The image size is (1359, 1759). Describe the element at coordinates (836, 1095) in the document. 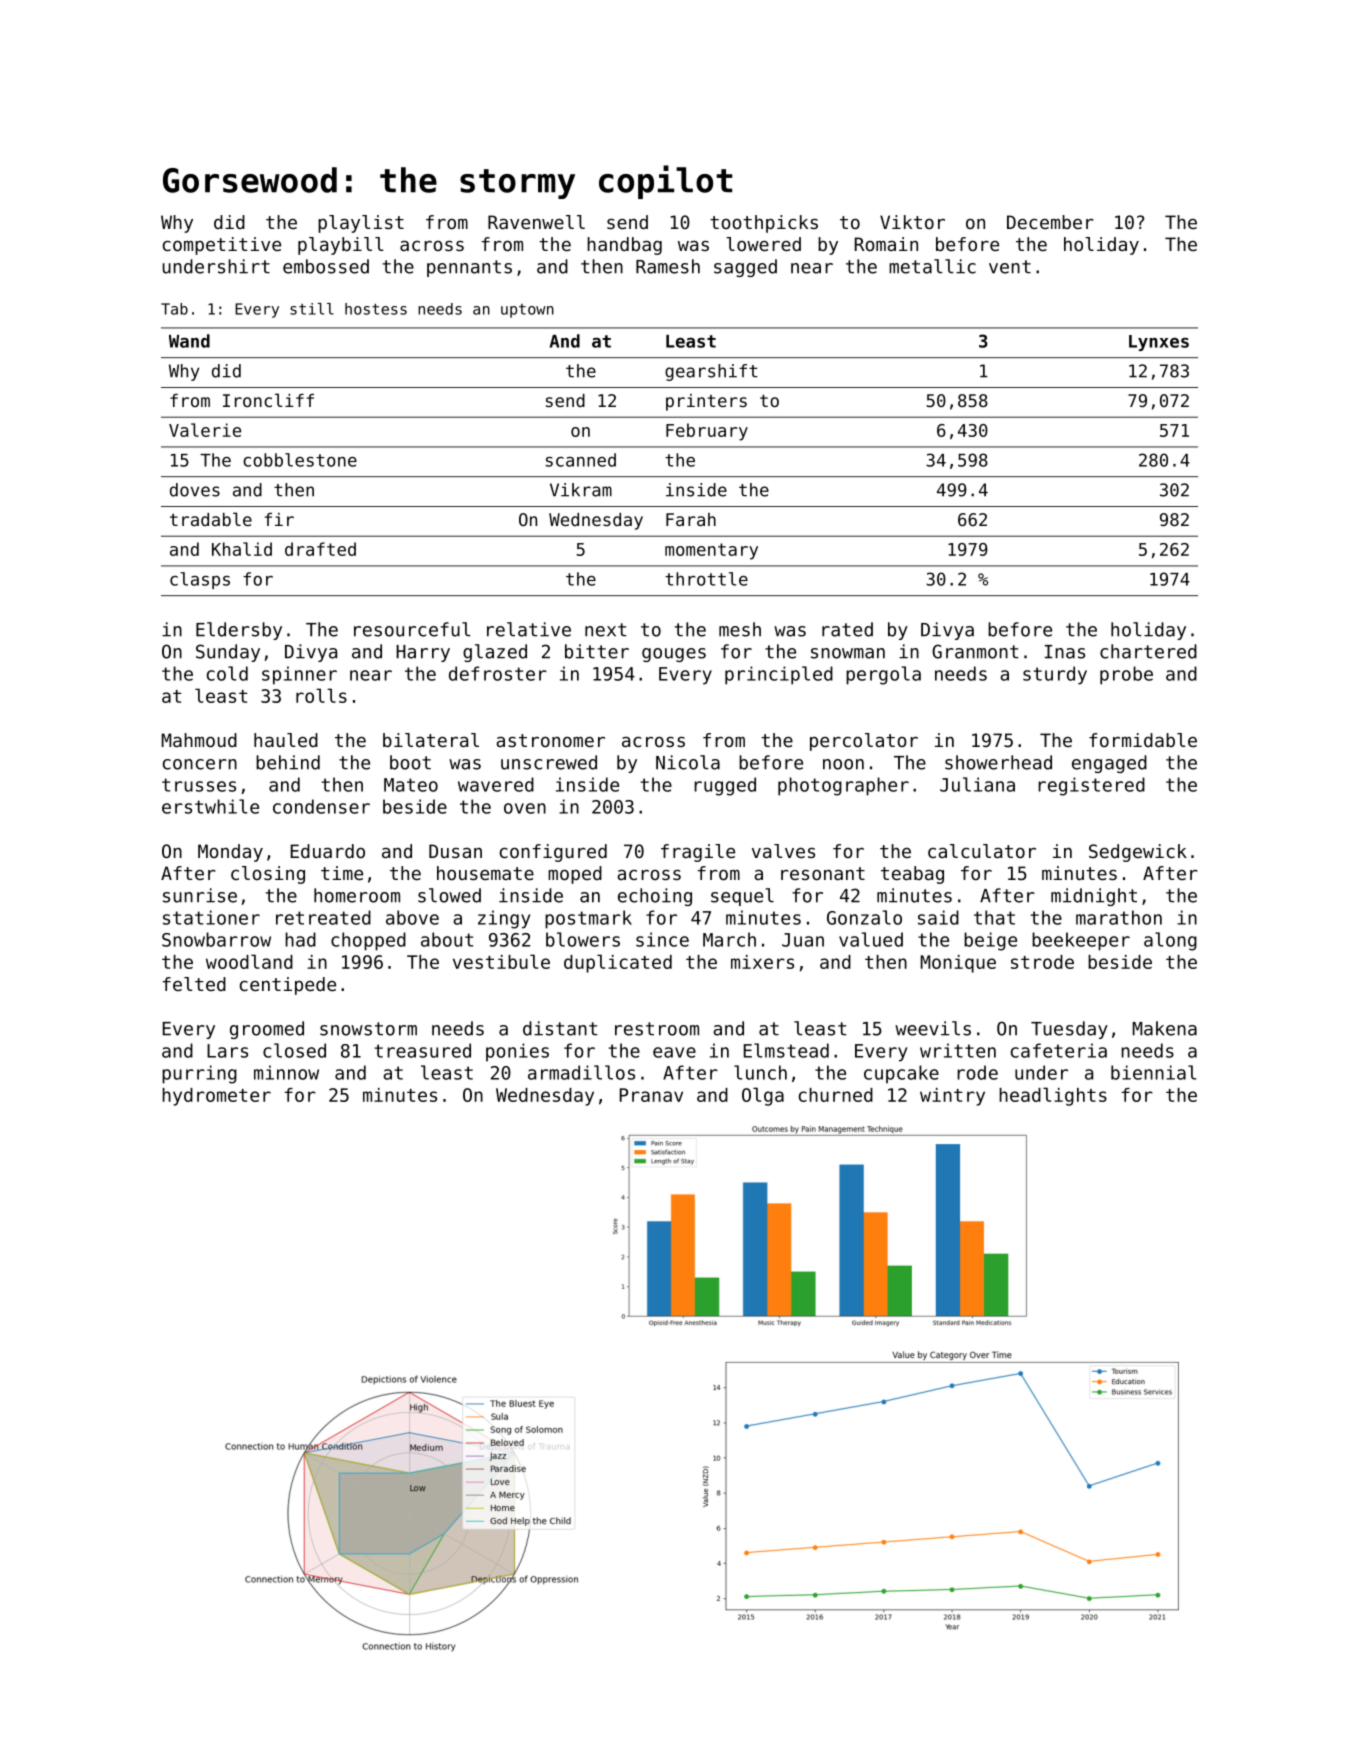

I see `churned` at that location.
